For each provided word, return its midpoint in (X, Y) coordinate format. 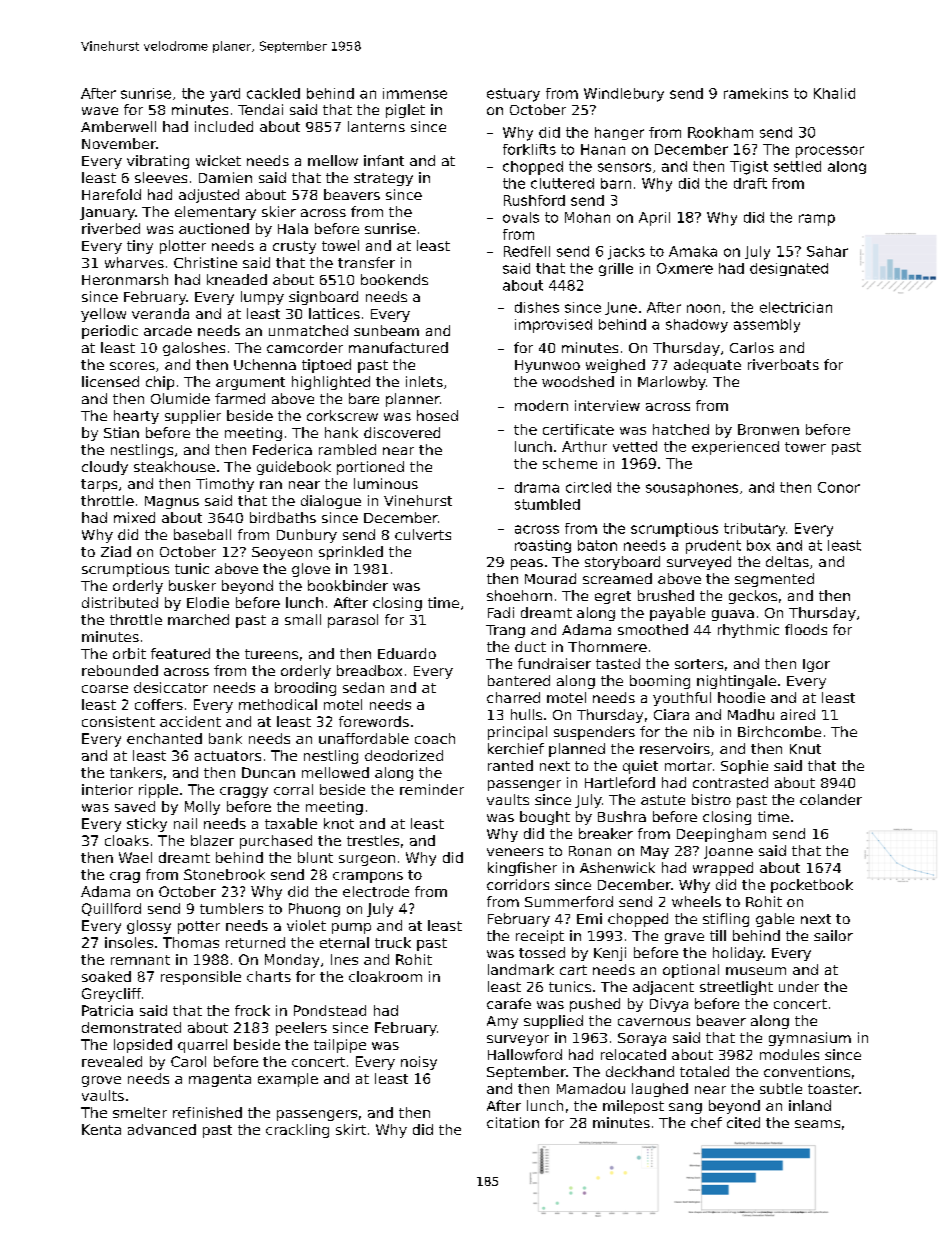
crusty (294, 247)
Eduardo (407, 653)
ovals (521, 217)
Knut (805, 749)
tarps (99, 485)
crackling (297, 1131)
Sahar (827, 251)
